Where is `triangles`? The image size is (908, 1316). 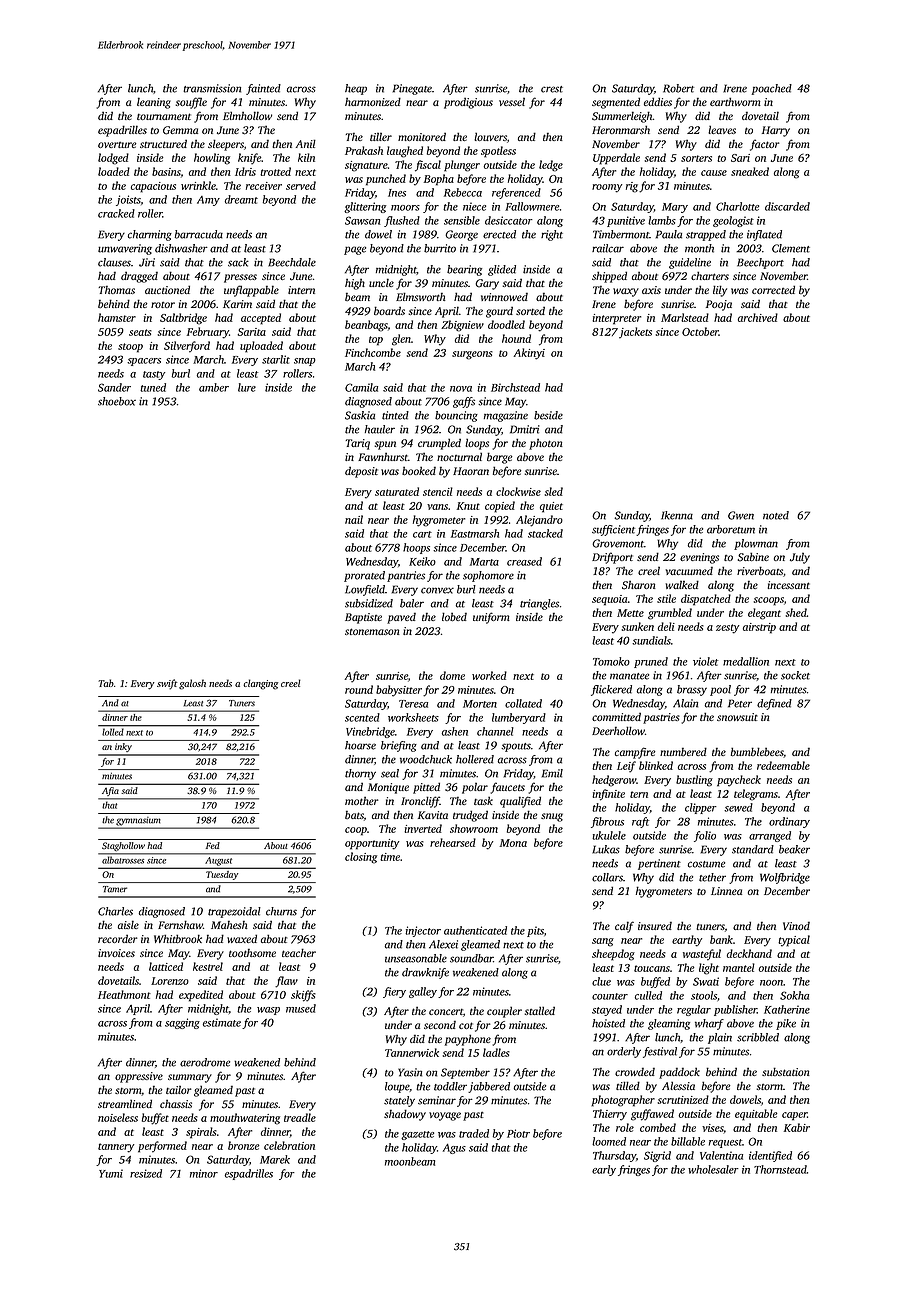 triangles is located at coordinates (539, 604).
